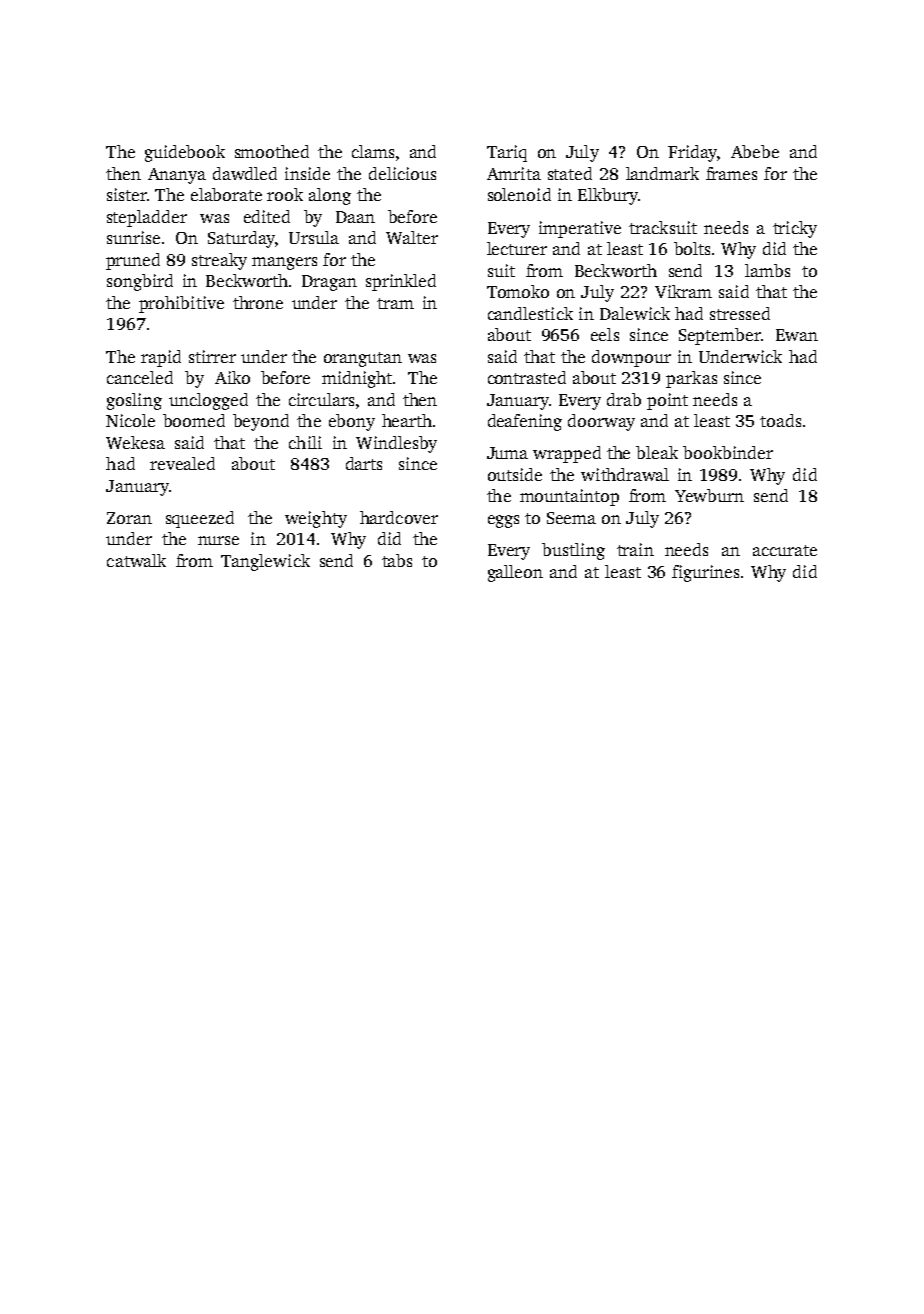 The image size is (924, 1314). I want to click on eggs, so click(503, 521).
